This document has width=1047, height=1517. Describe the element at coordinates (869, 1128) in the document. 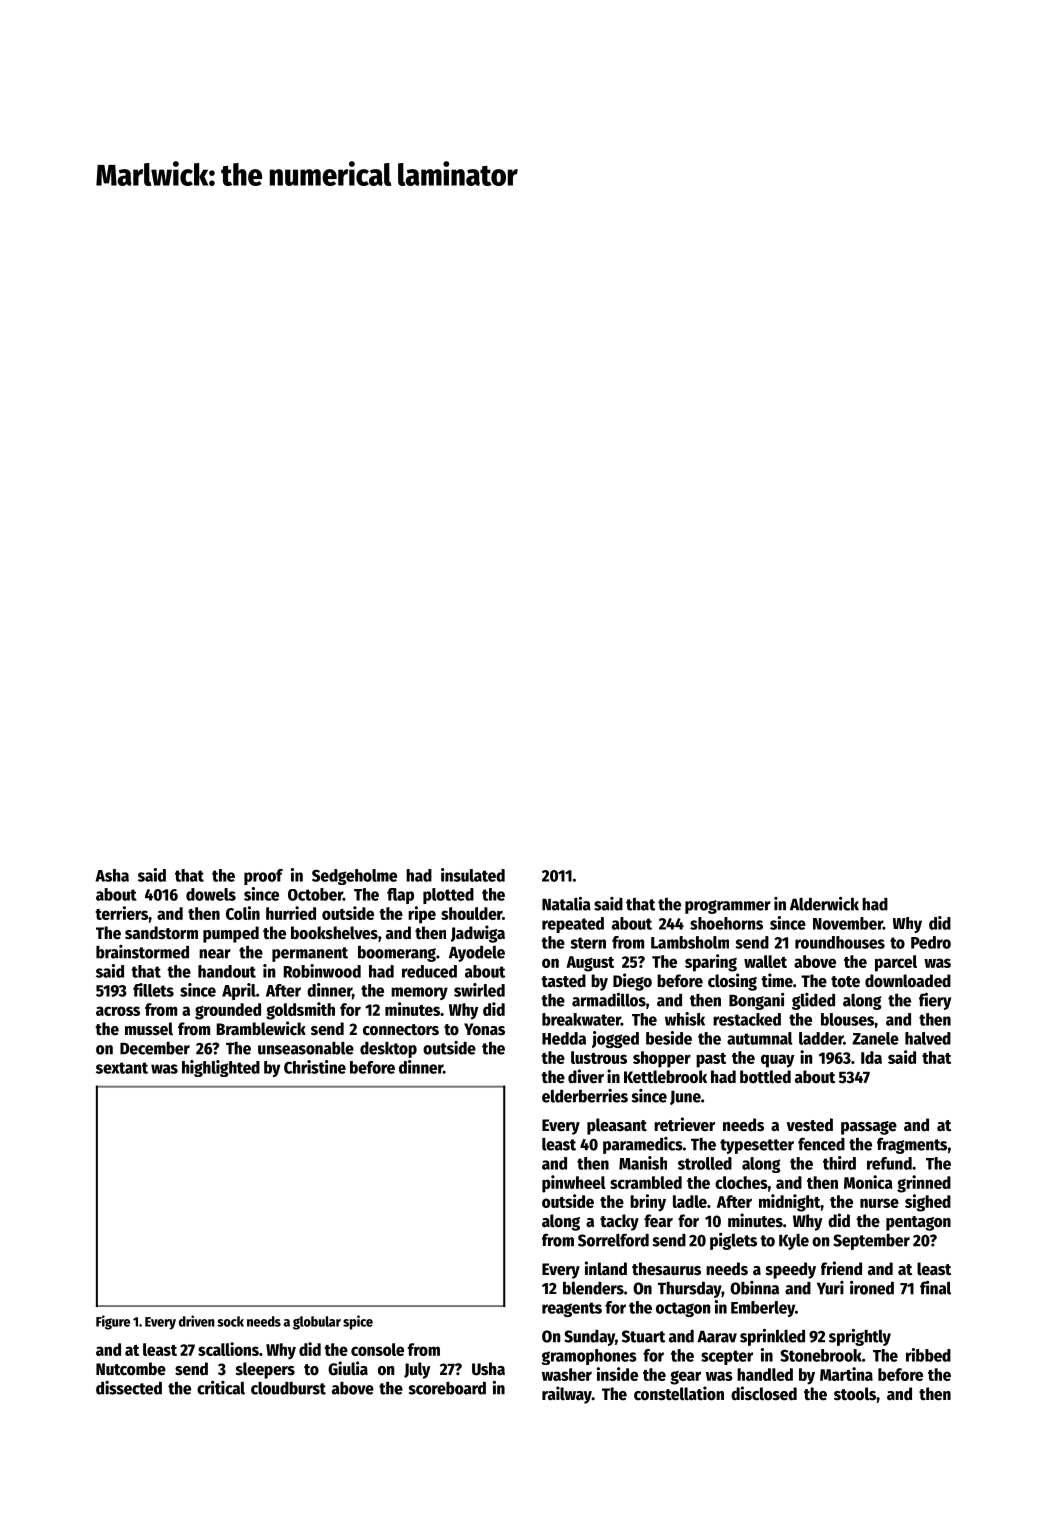

I see `passage` at that location.
